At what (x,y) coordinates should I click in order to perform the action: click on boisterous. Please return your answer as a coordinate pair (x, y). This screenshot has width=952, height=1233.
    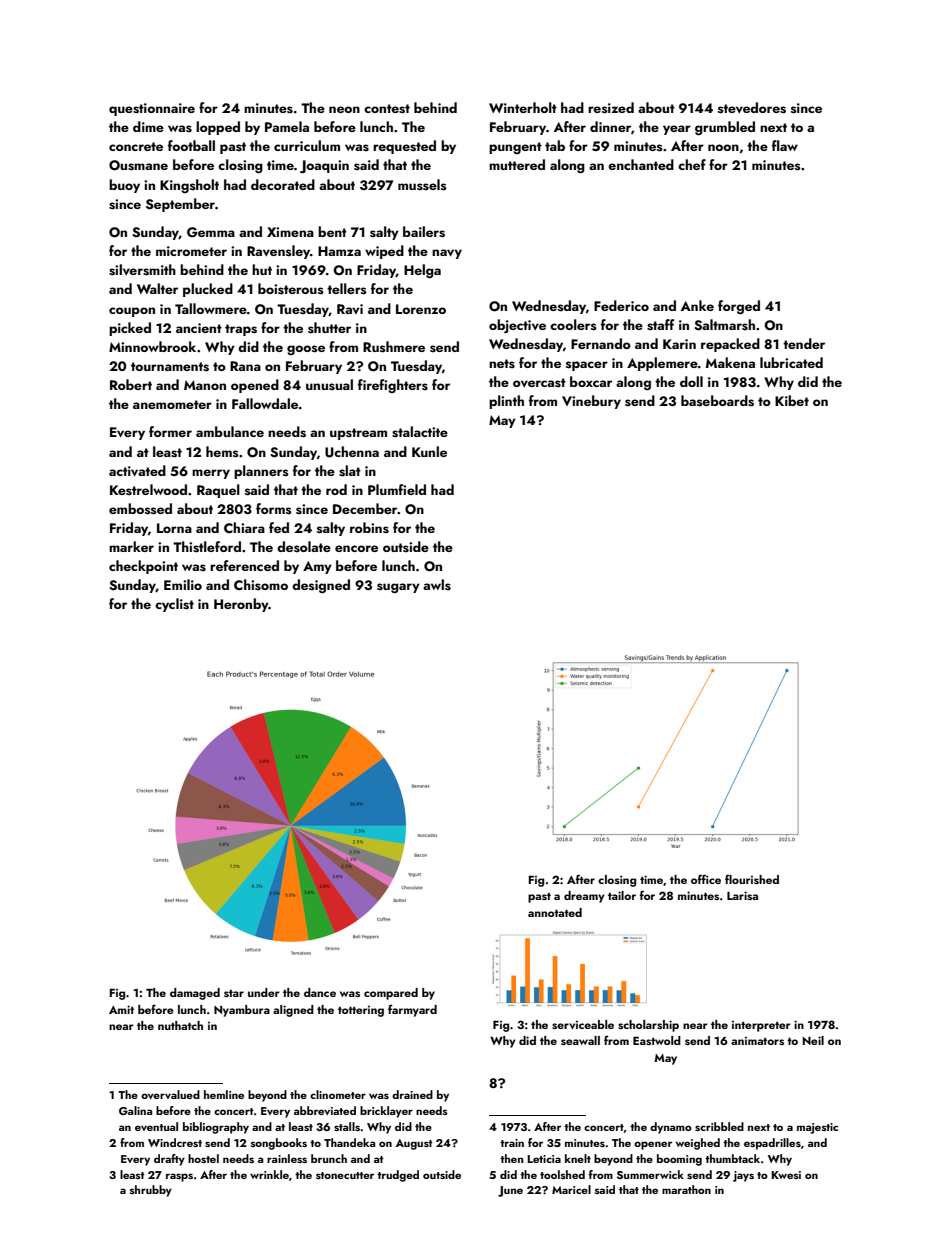
    Looking at the image, I should click on (291, 289).
